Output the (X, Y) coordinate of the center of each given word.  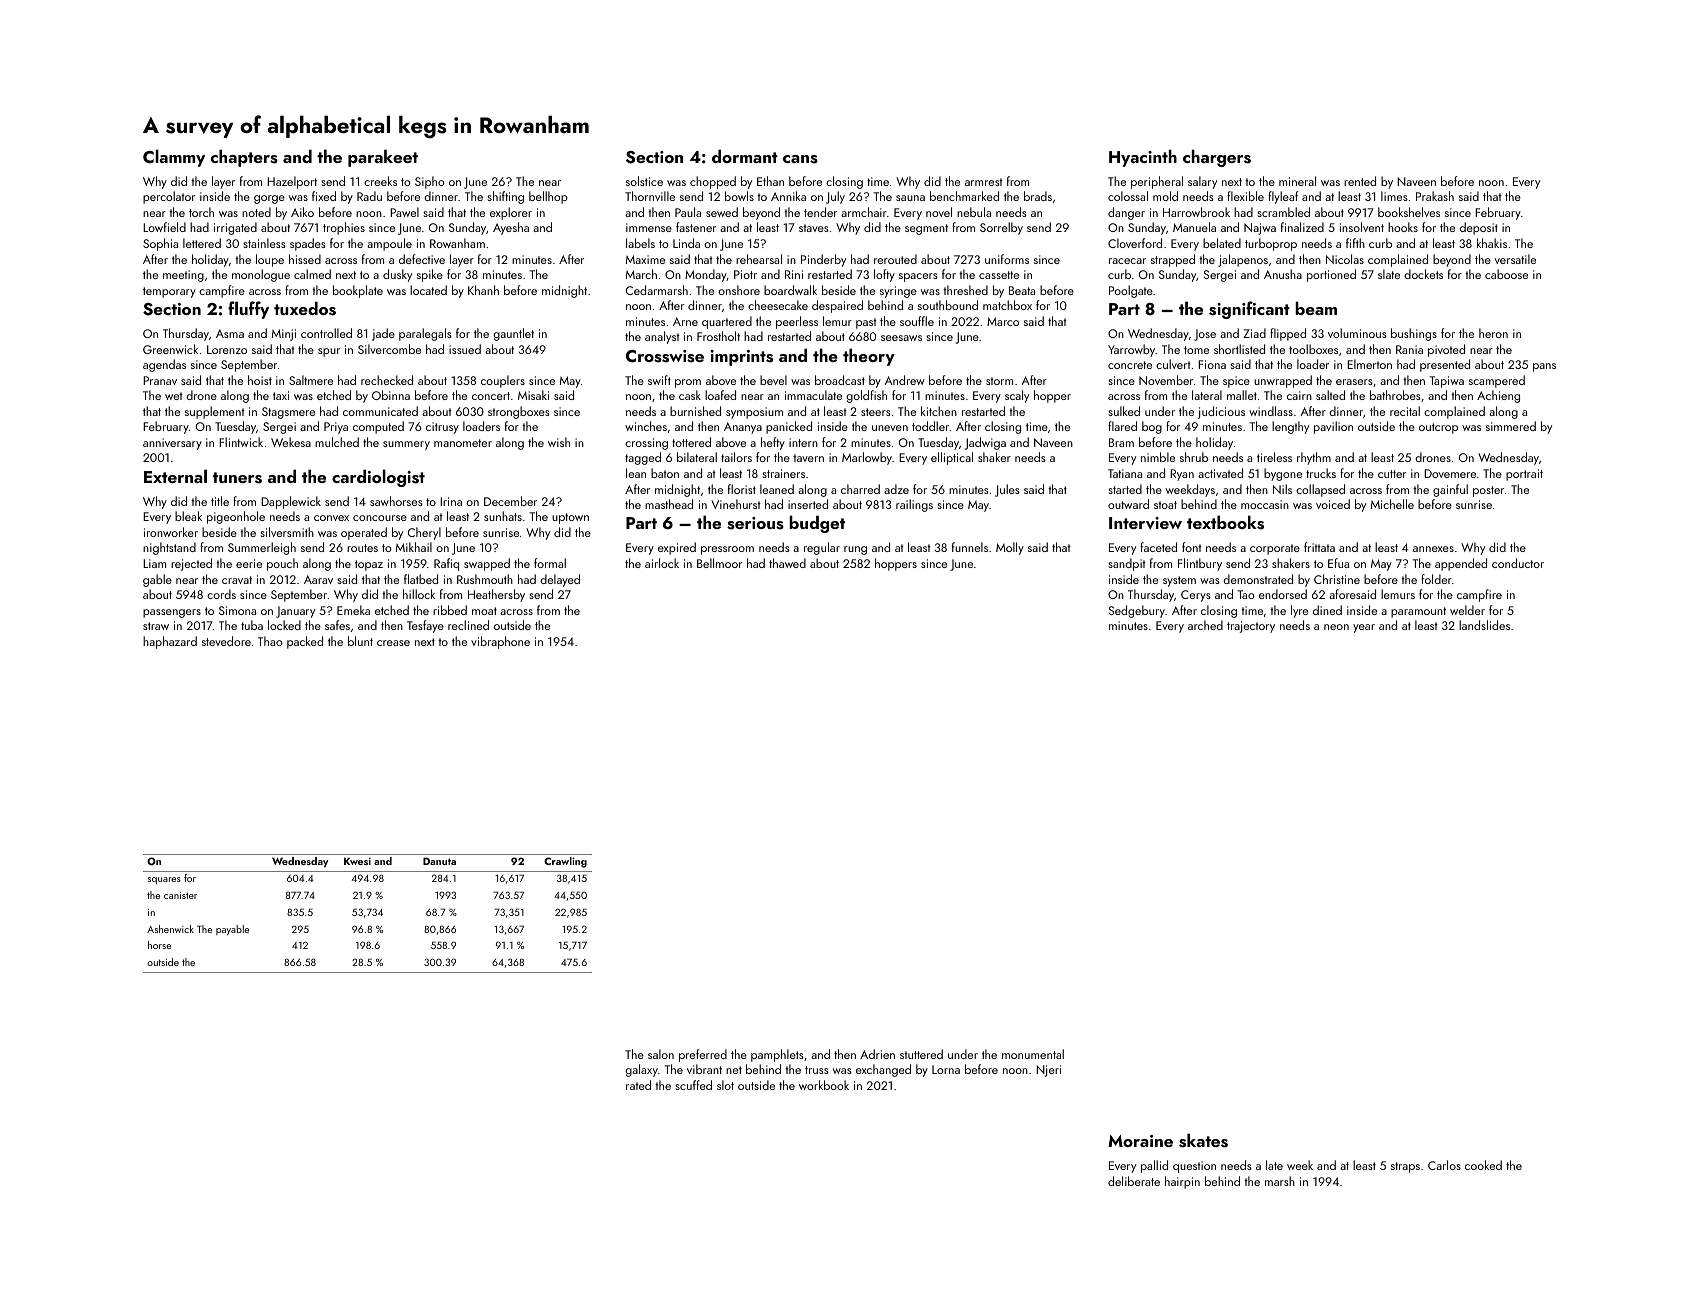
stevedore (226, 641)
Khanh (483, 290)
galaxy (641, 1070)
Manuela (1194, 227)
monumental (1033, 1054)
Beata (1022, 290)
